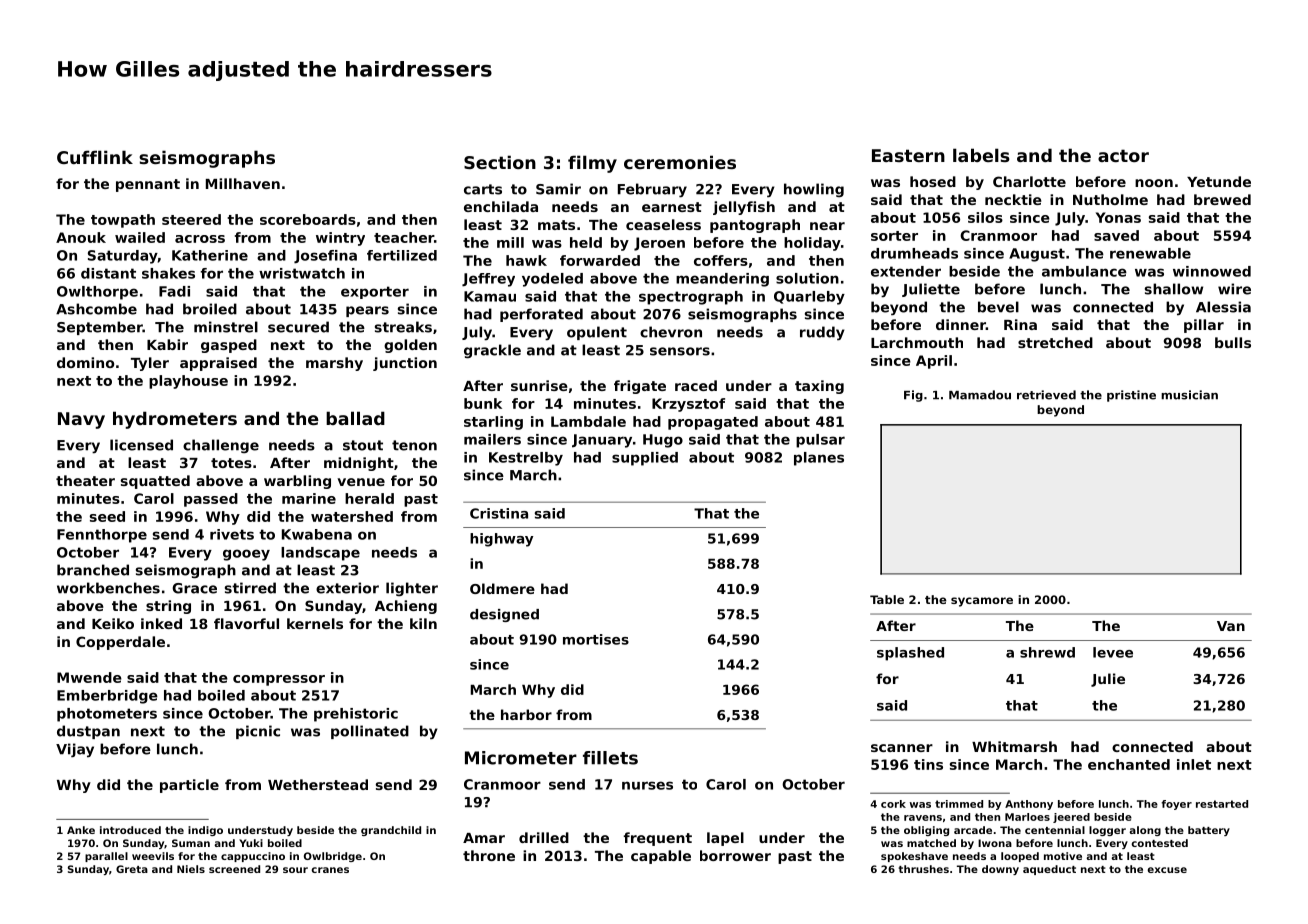  Describe the element at coordinates (1212, 271) in the image. I see `winnowed` at that location.
